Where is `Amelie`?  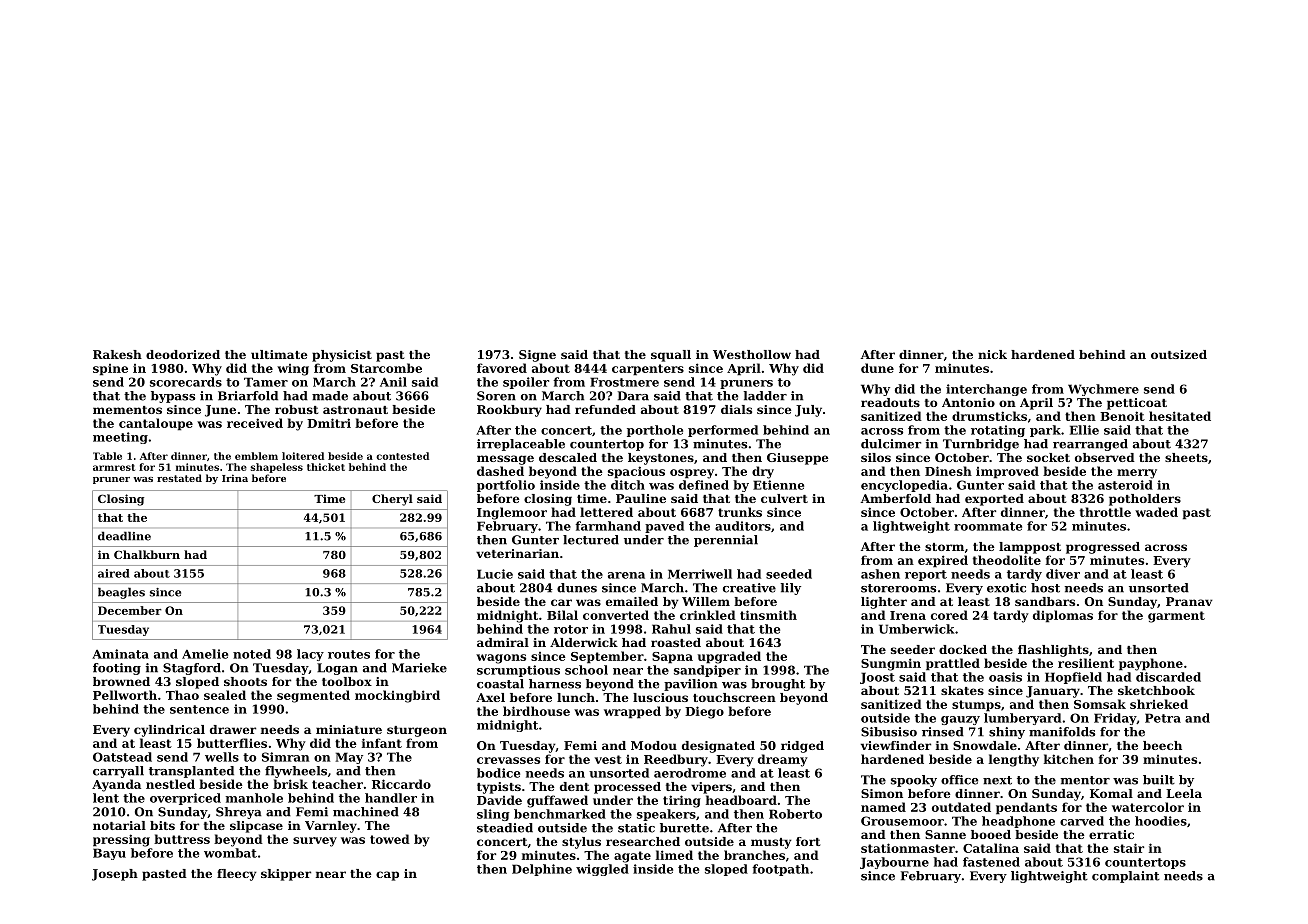 Amelie is located at coordinates (205, 654).
